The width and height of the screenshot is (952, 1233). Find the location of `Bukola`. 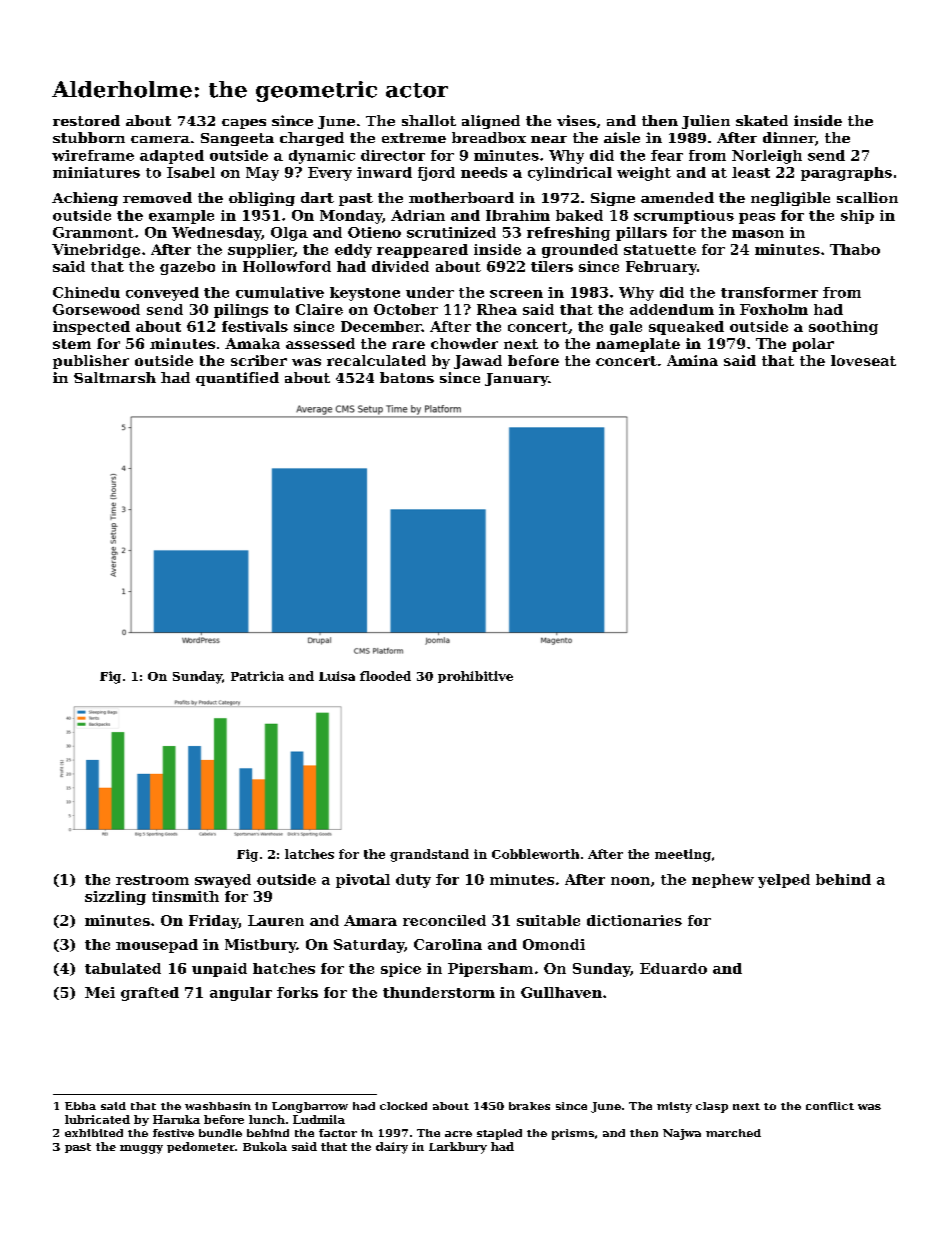

Bukola is located at coordinates (265, 1146).
